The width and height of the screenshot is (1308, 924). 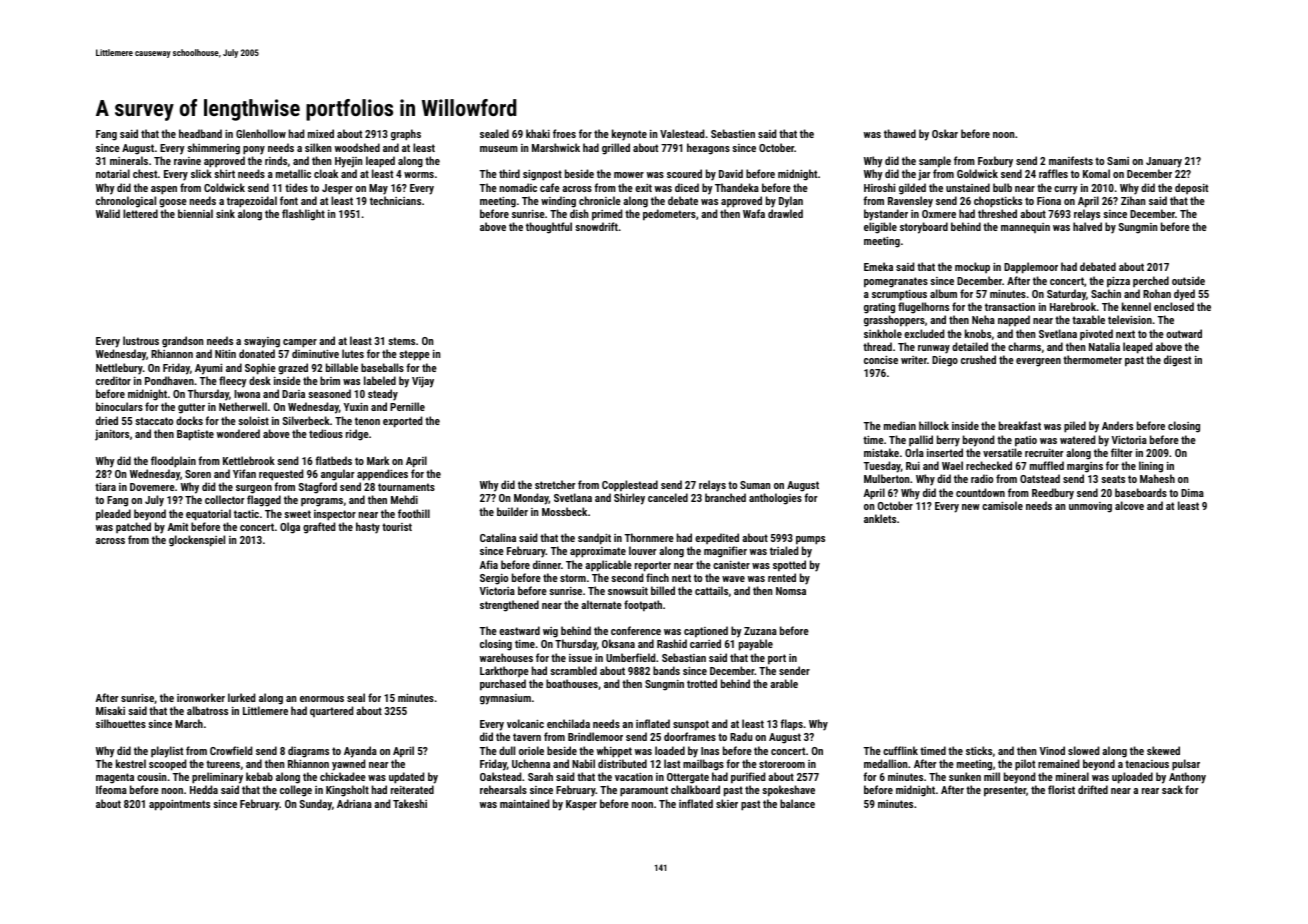 What do you see at coordinates (1005, 791) in the screenshot?
I see `presenter` at bounding box center [1005, 791].
